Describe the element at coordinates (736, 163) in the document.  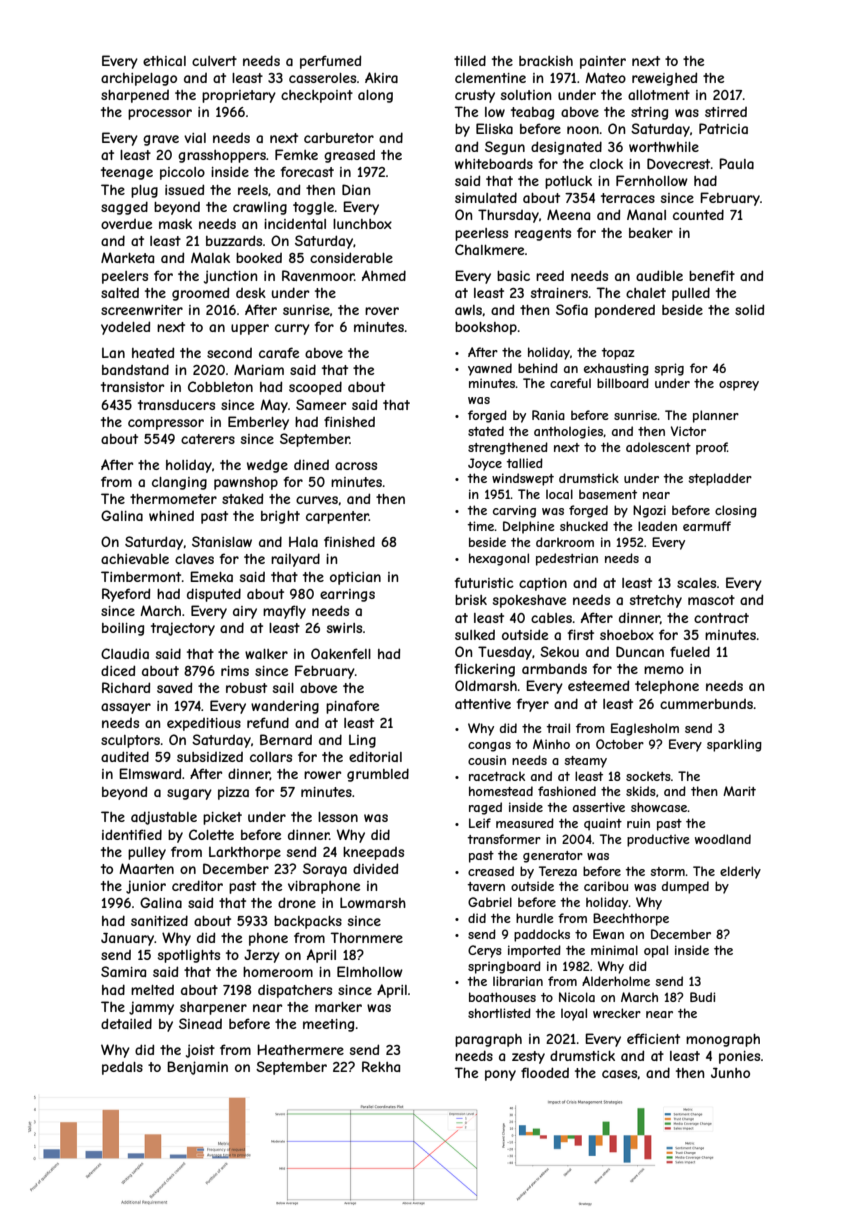
I see `Paula` at that location.
